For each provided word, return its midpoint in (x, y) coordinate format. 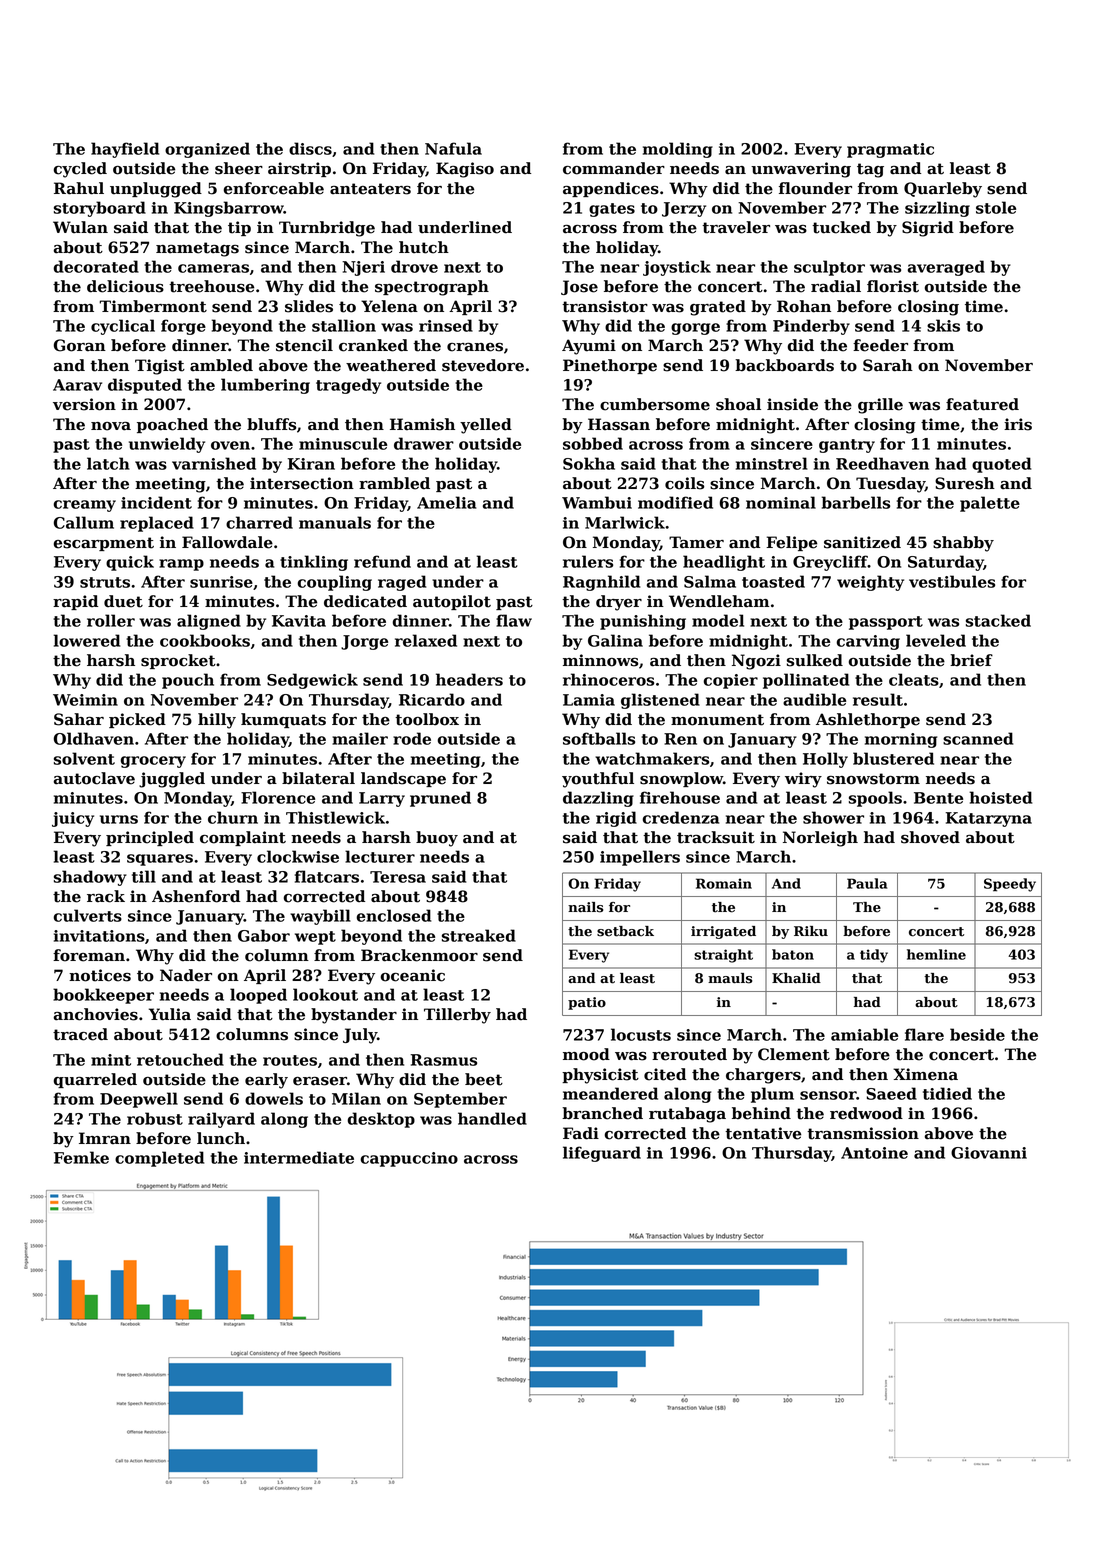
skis (943, 325)
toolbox (427, 719)
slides (309, 306)
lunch (221, 1138)
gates (612, 210)
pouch (188, 681)
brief (971, 660)
